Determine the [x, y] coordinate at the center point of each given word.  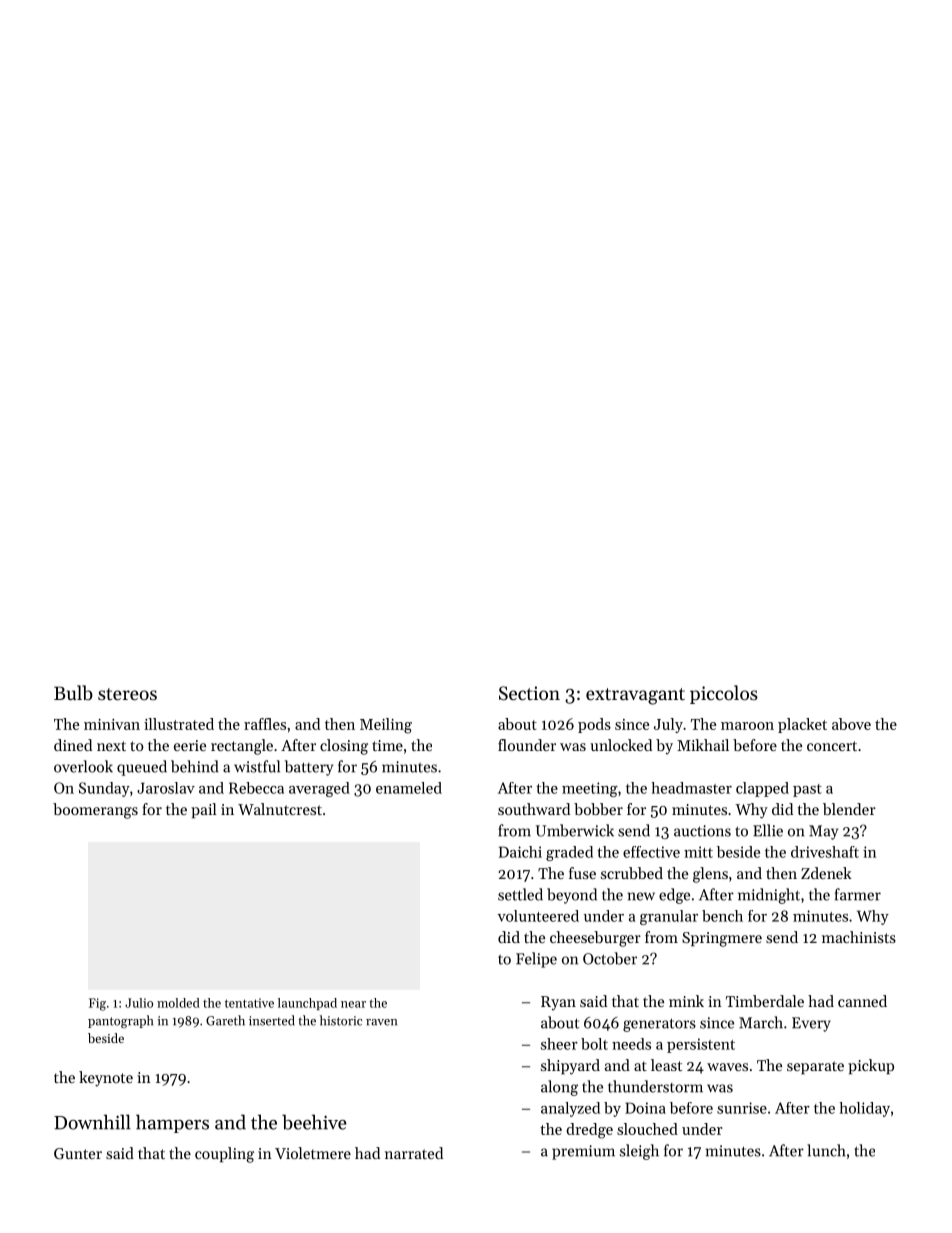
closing [344, 747]
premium [583, 1152]
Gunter [78, 1153]
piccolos [724, 694]
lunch [826, 1150]
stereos [127, 694]
